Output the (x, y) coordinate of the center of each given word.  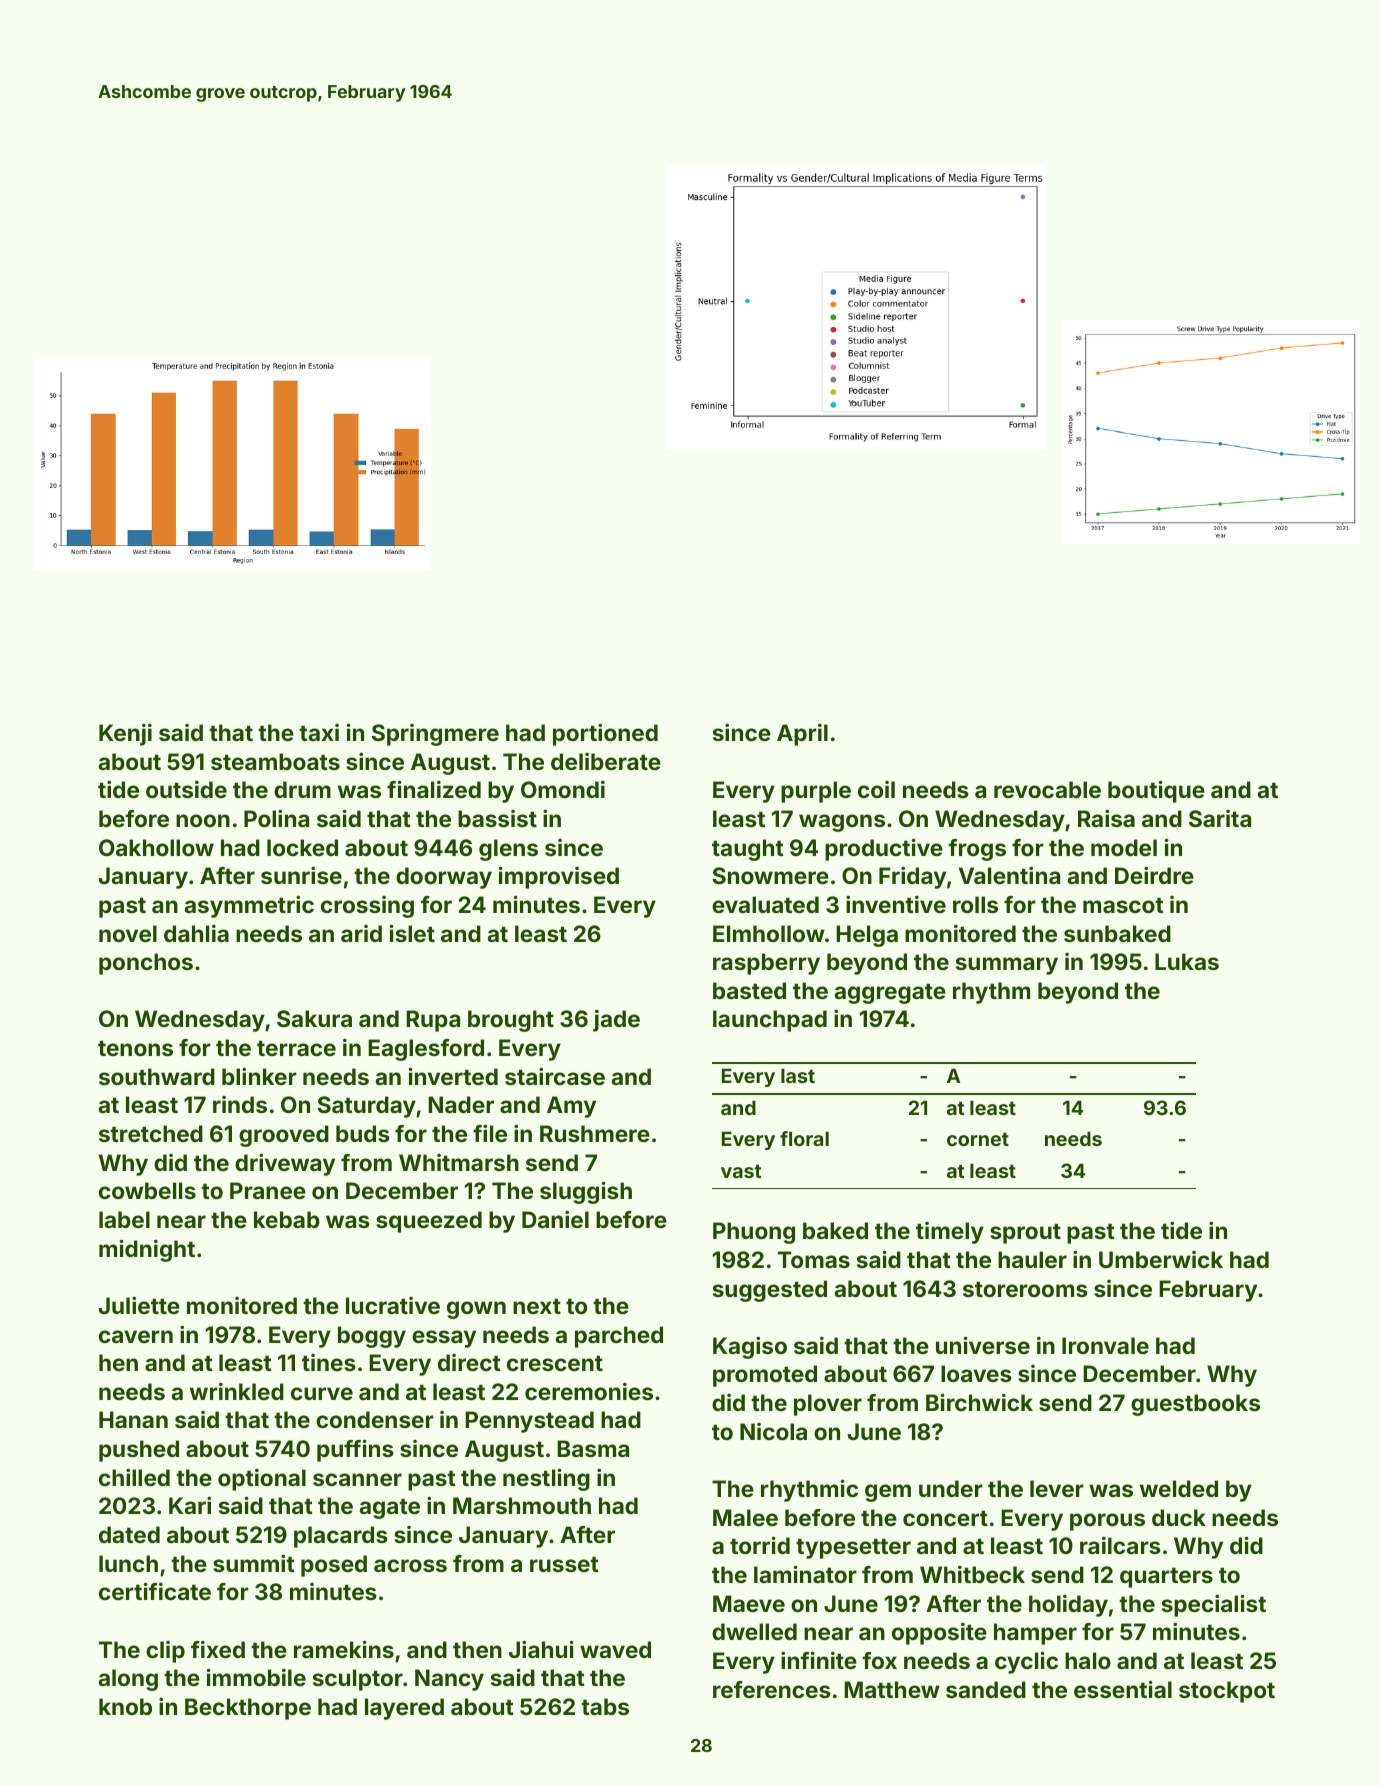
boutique (1156, 791)
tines (329, 1362)
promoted (765, 1376)
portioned (605, 734)
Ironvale (1105, 1345)
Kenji (125, 734)
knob (125, 1706)
